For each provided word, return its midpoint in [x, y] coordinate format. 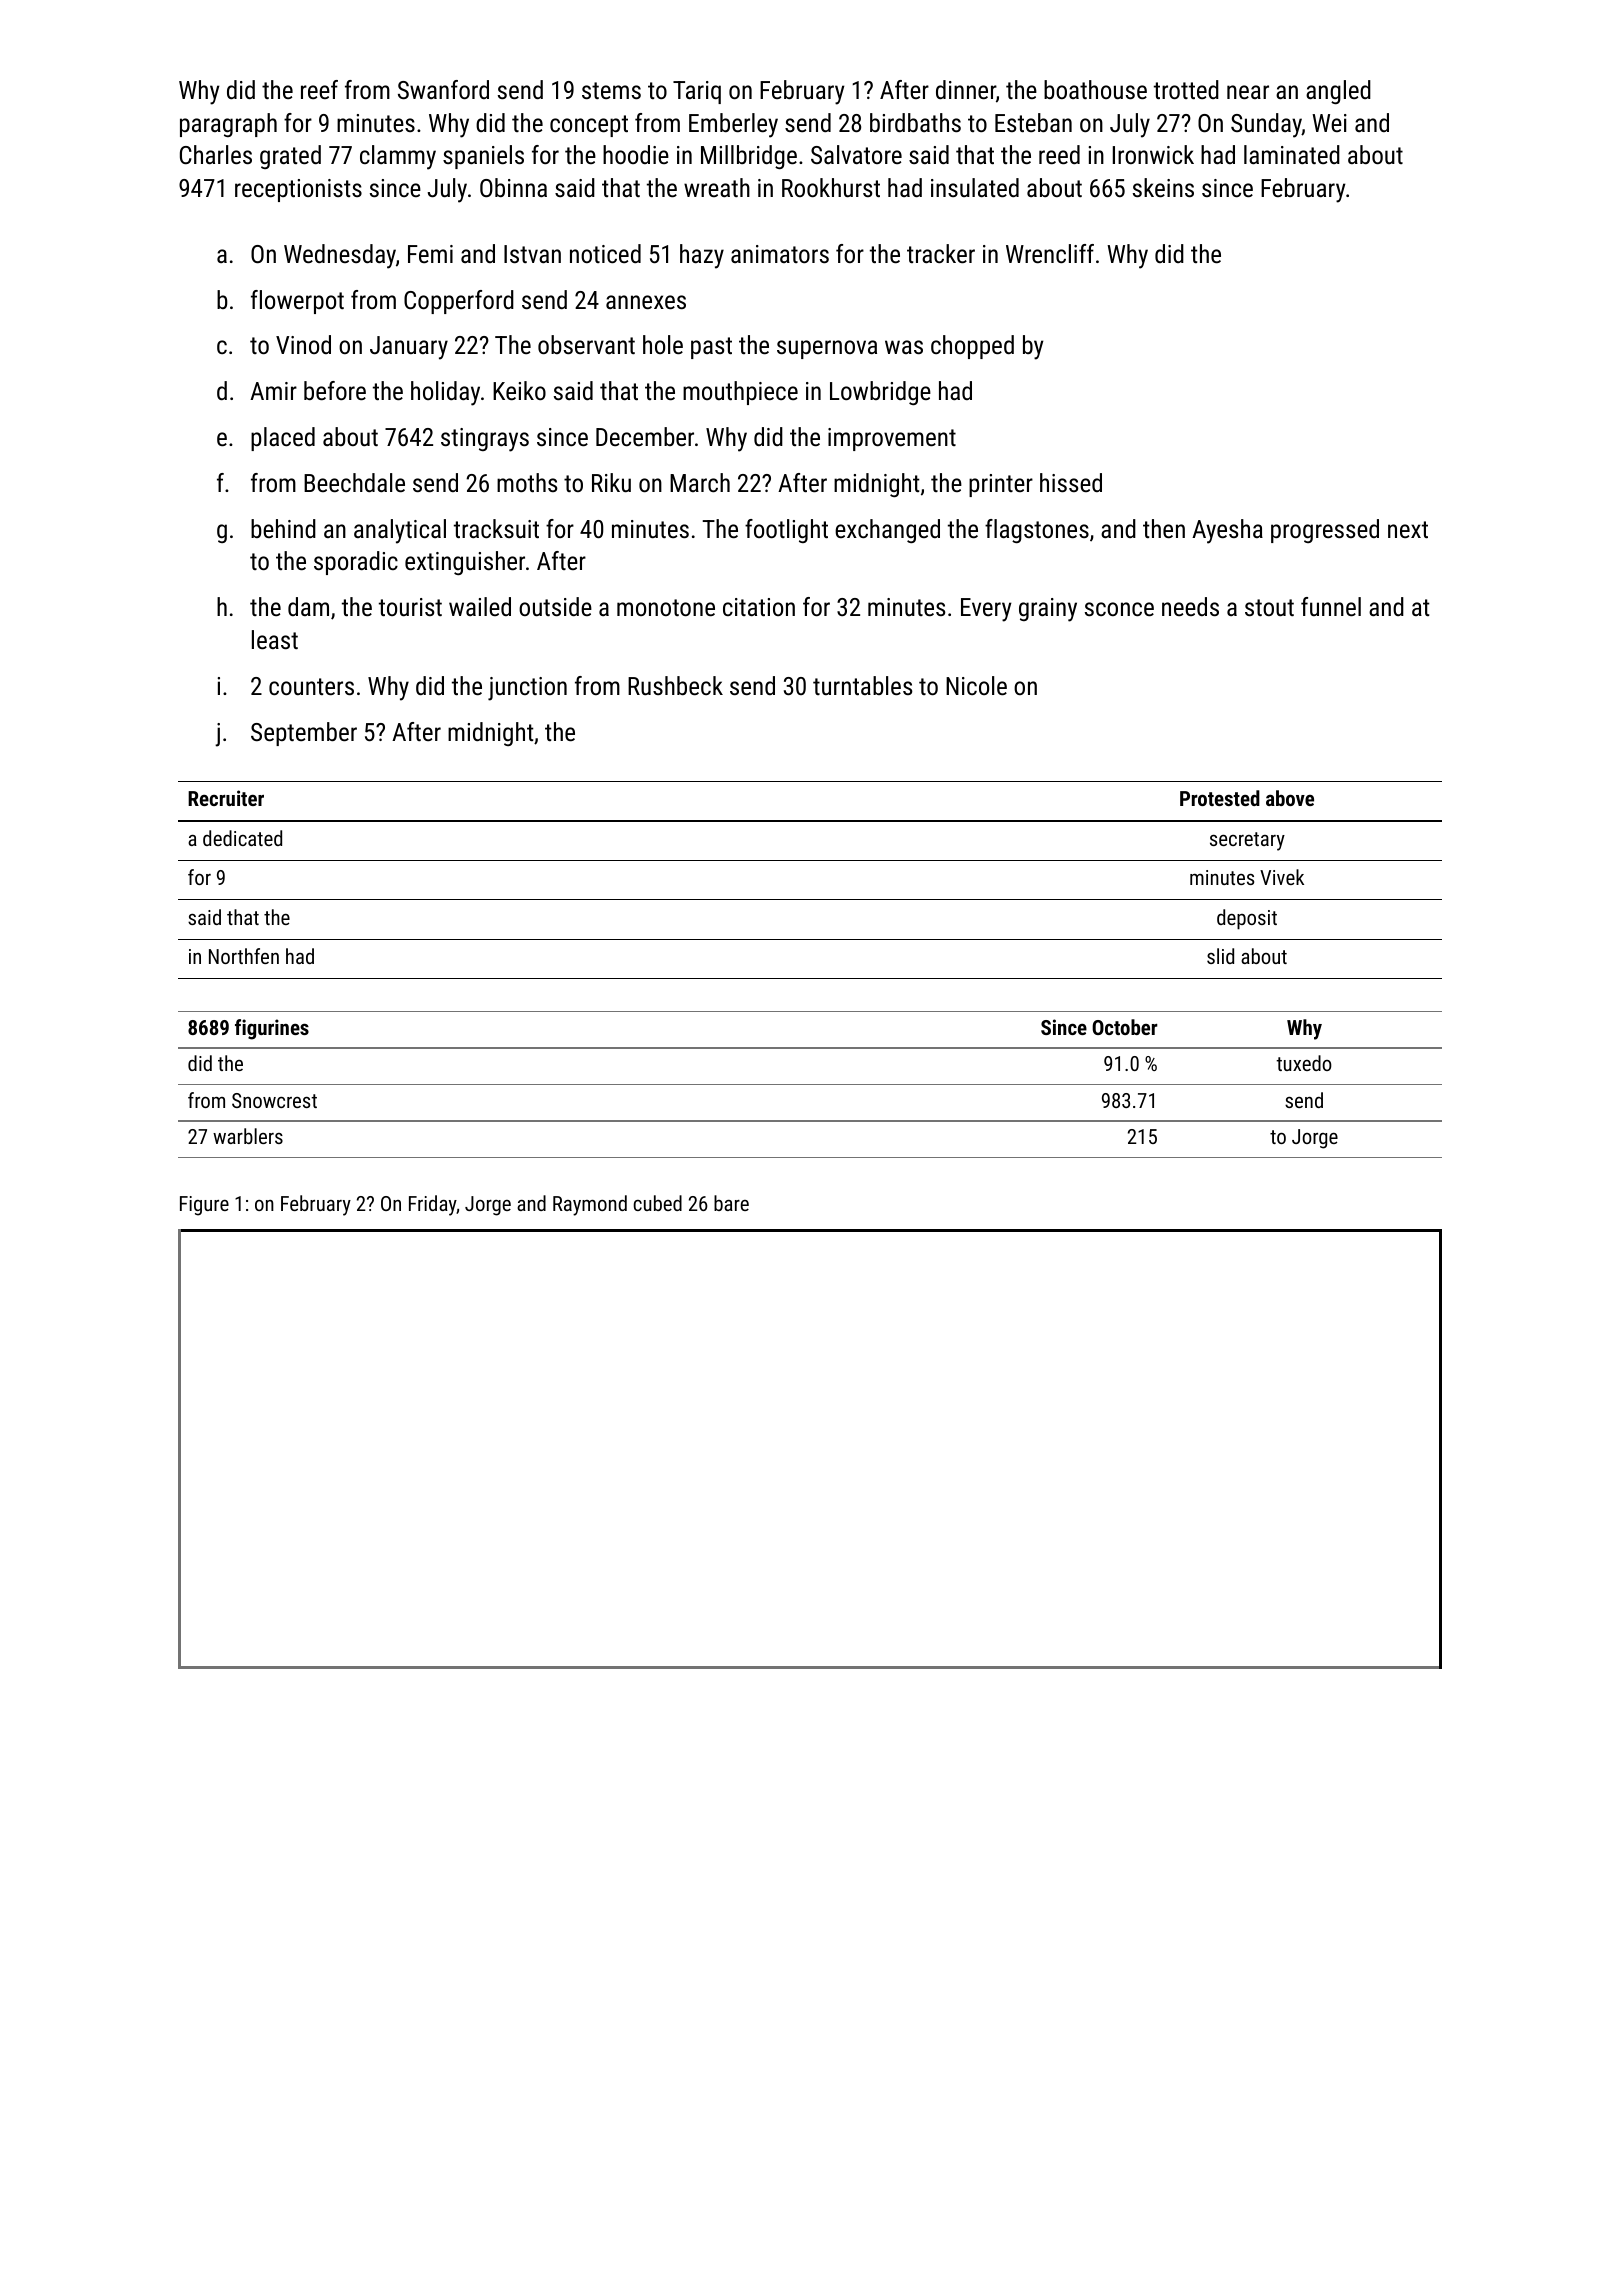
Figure [204, 1206]
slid [1220, 956]
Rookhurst [831, 187]
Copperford [459, 302]
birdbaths [915, 122]
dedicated [242, 838]
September [304, 734]
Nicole [976, 685]
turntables [863, 685]
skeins [1163, 187]
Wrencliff [1050, 253]
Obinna [513, 187]
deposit [1247, 919]
